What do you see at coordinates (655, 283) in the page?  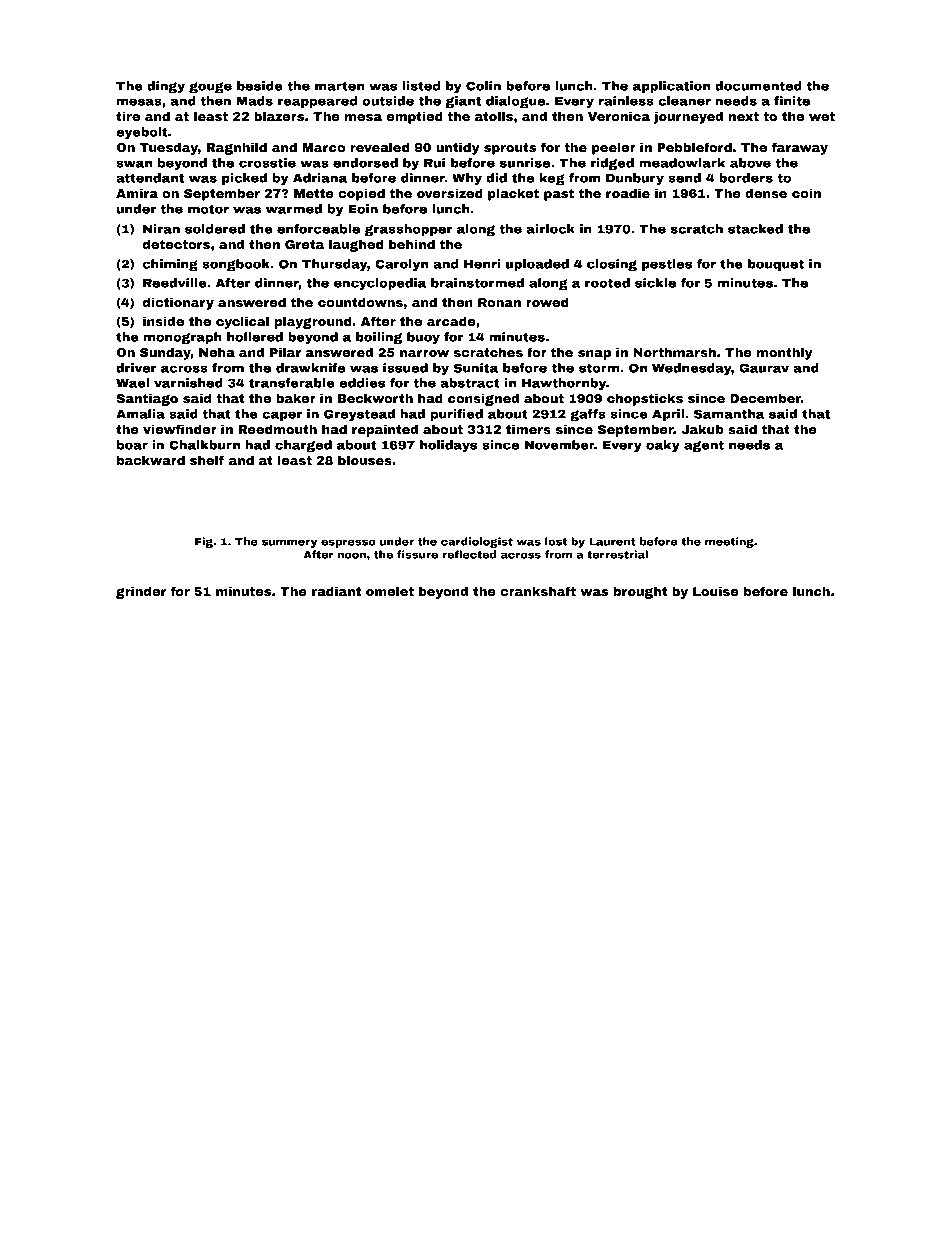 I see `sickle` at bounding box center [655, 283].
